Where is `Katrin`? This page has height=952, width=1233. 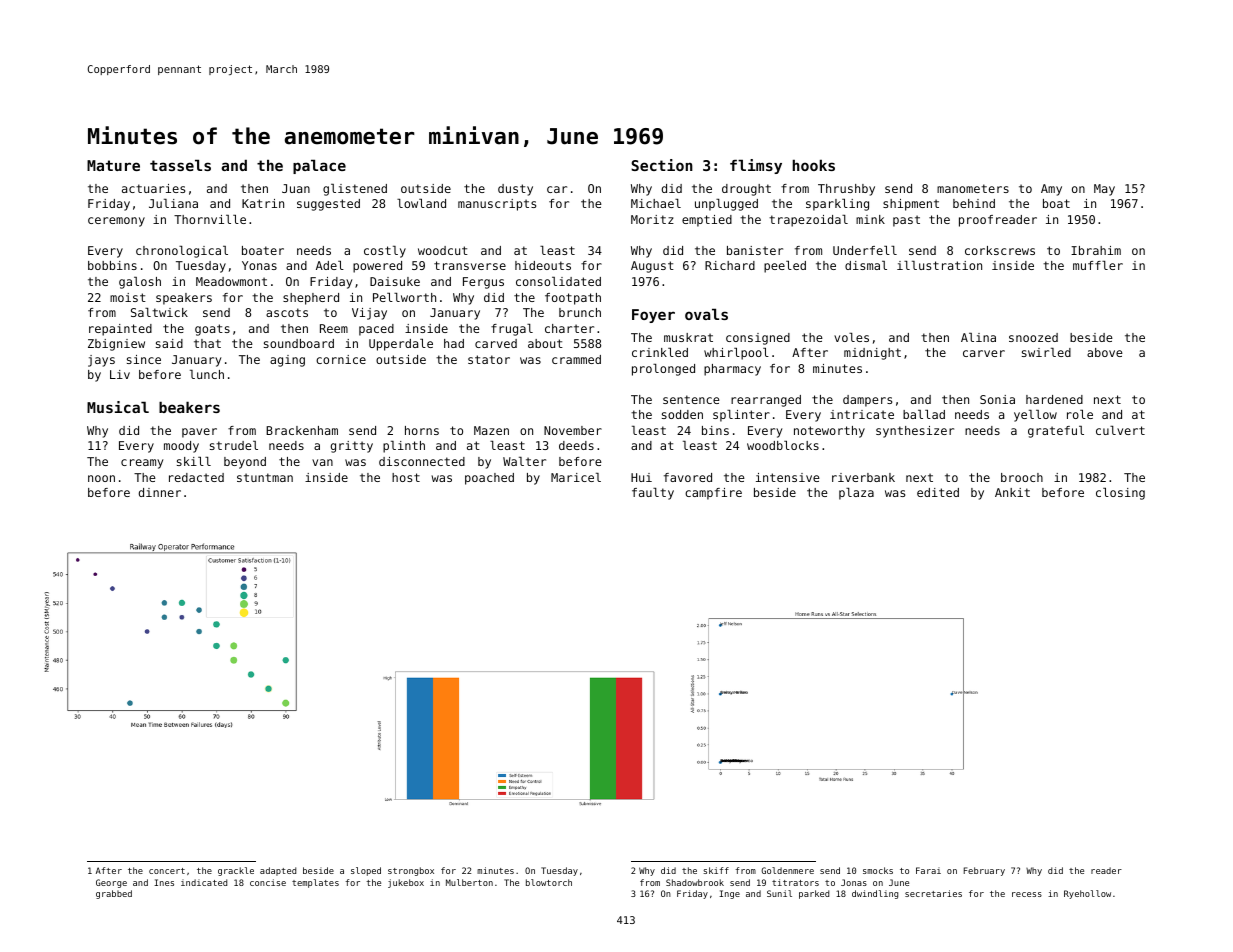 Katrin is located at coordinates (263, 203).
